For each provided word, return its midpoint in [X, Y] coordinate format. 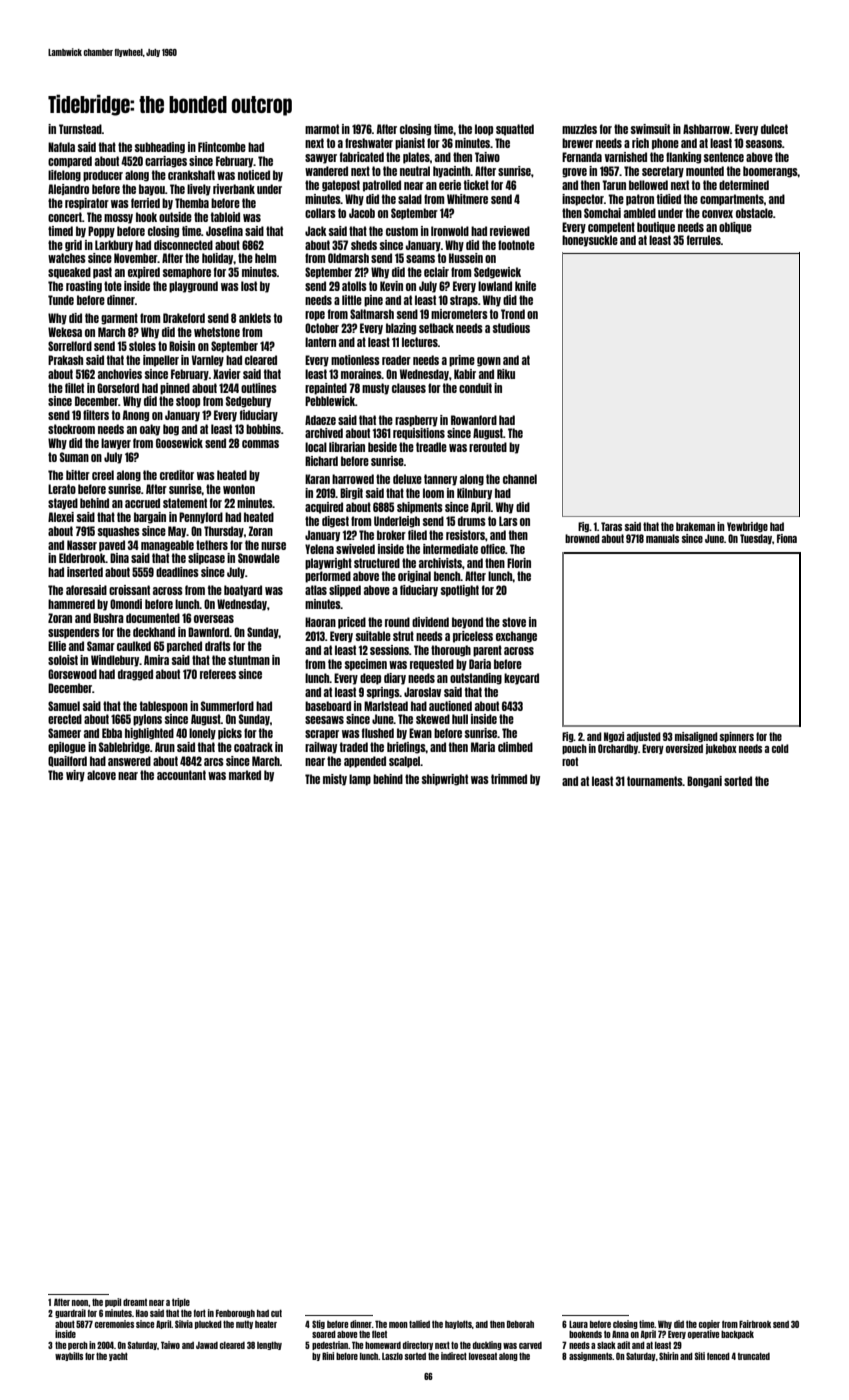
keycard [521, 679]
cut [276, 1313]
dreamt [135, 1302]
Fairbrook [755, 1324]
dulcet [774, 129]
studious [511, 328]
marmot [322, 129]
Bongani [704, 782]
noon [80, 1303]
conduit [475, 388]
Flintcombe [222, 147]
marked [245, 775]
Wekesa [65, 332]
